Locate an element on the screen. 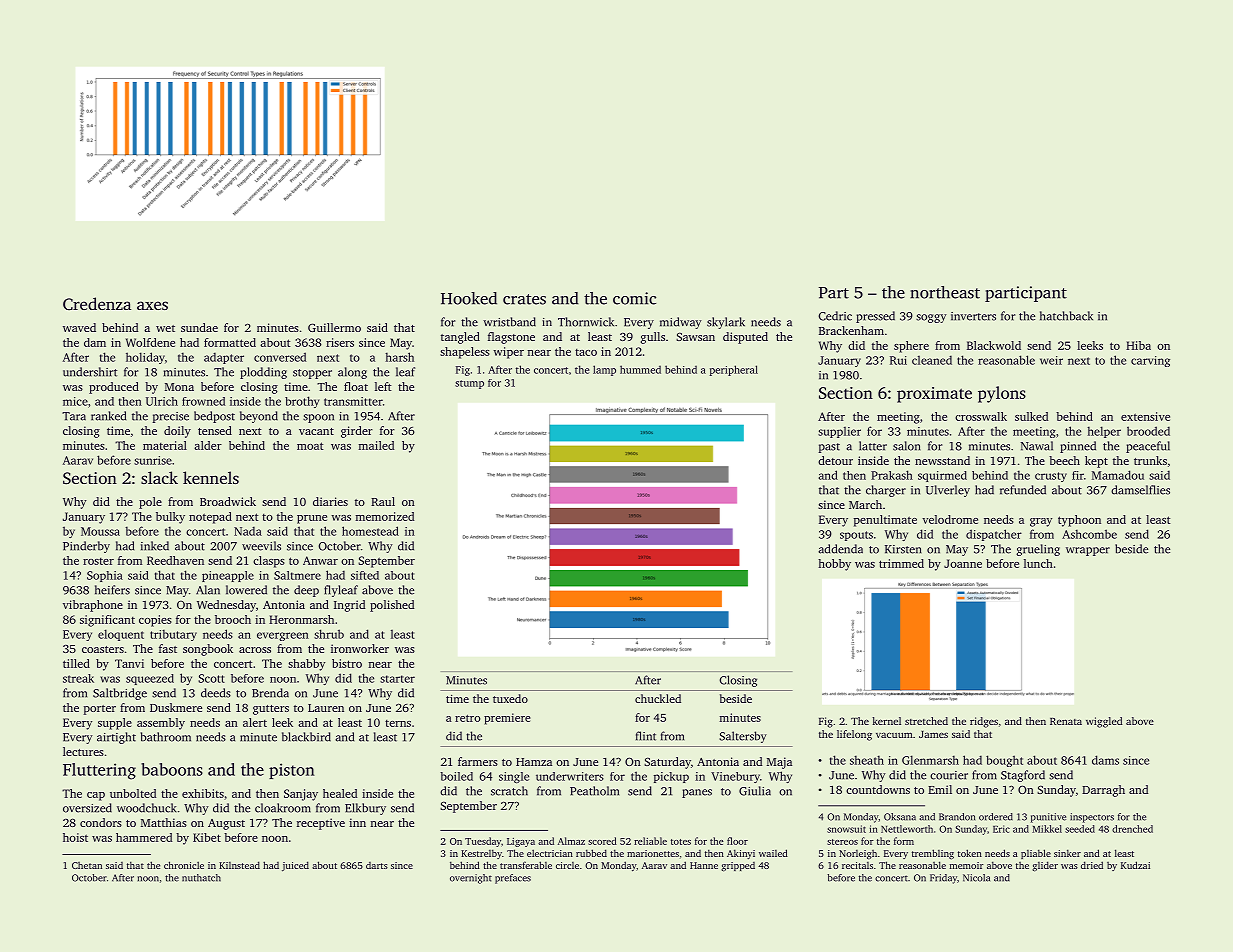 This screenshot has width=1233, height=952. supple is located at coordinates (115, 724).
